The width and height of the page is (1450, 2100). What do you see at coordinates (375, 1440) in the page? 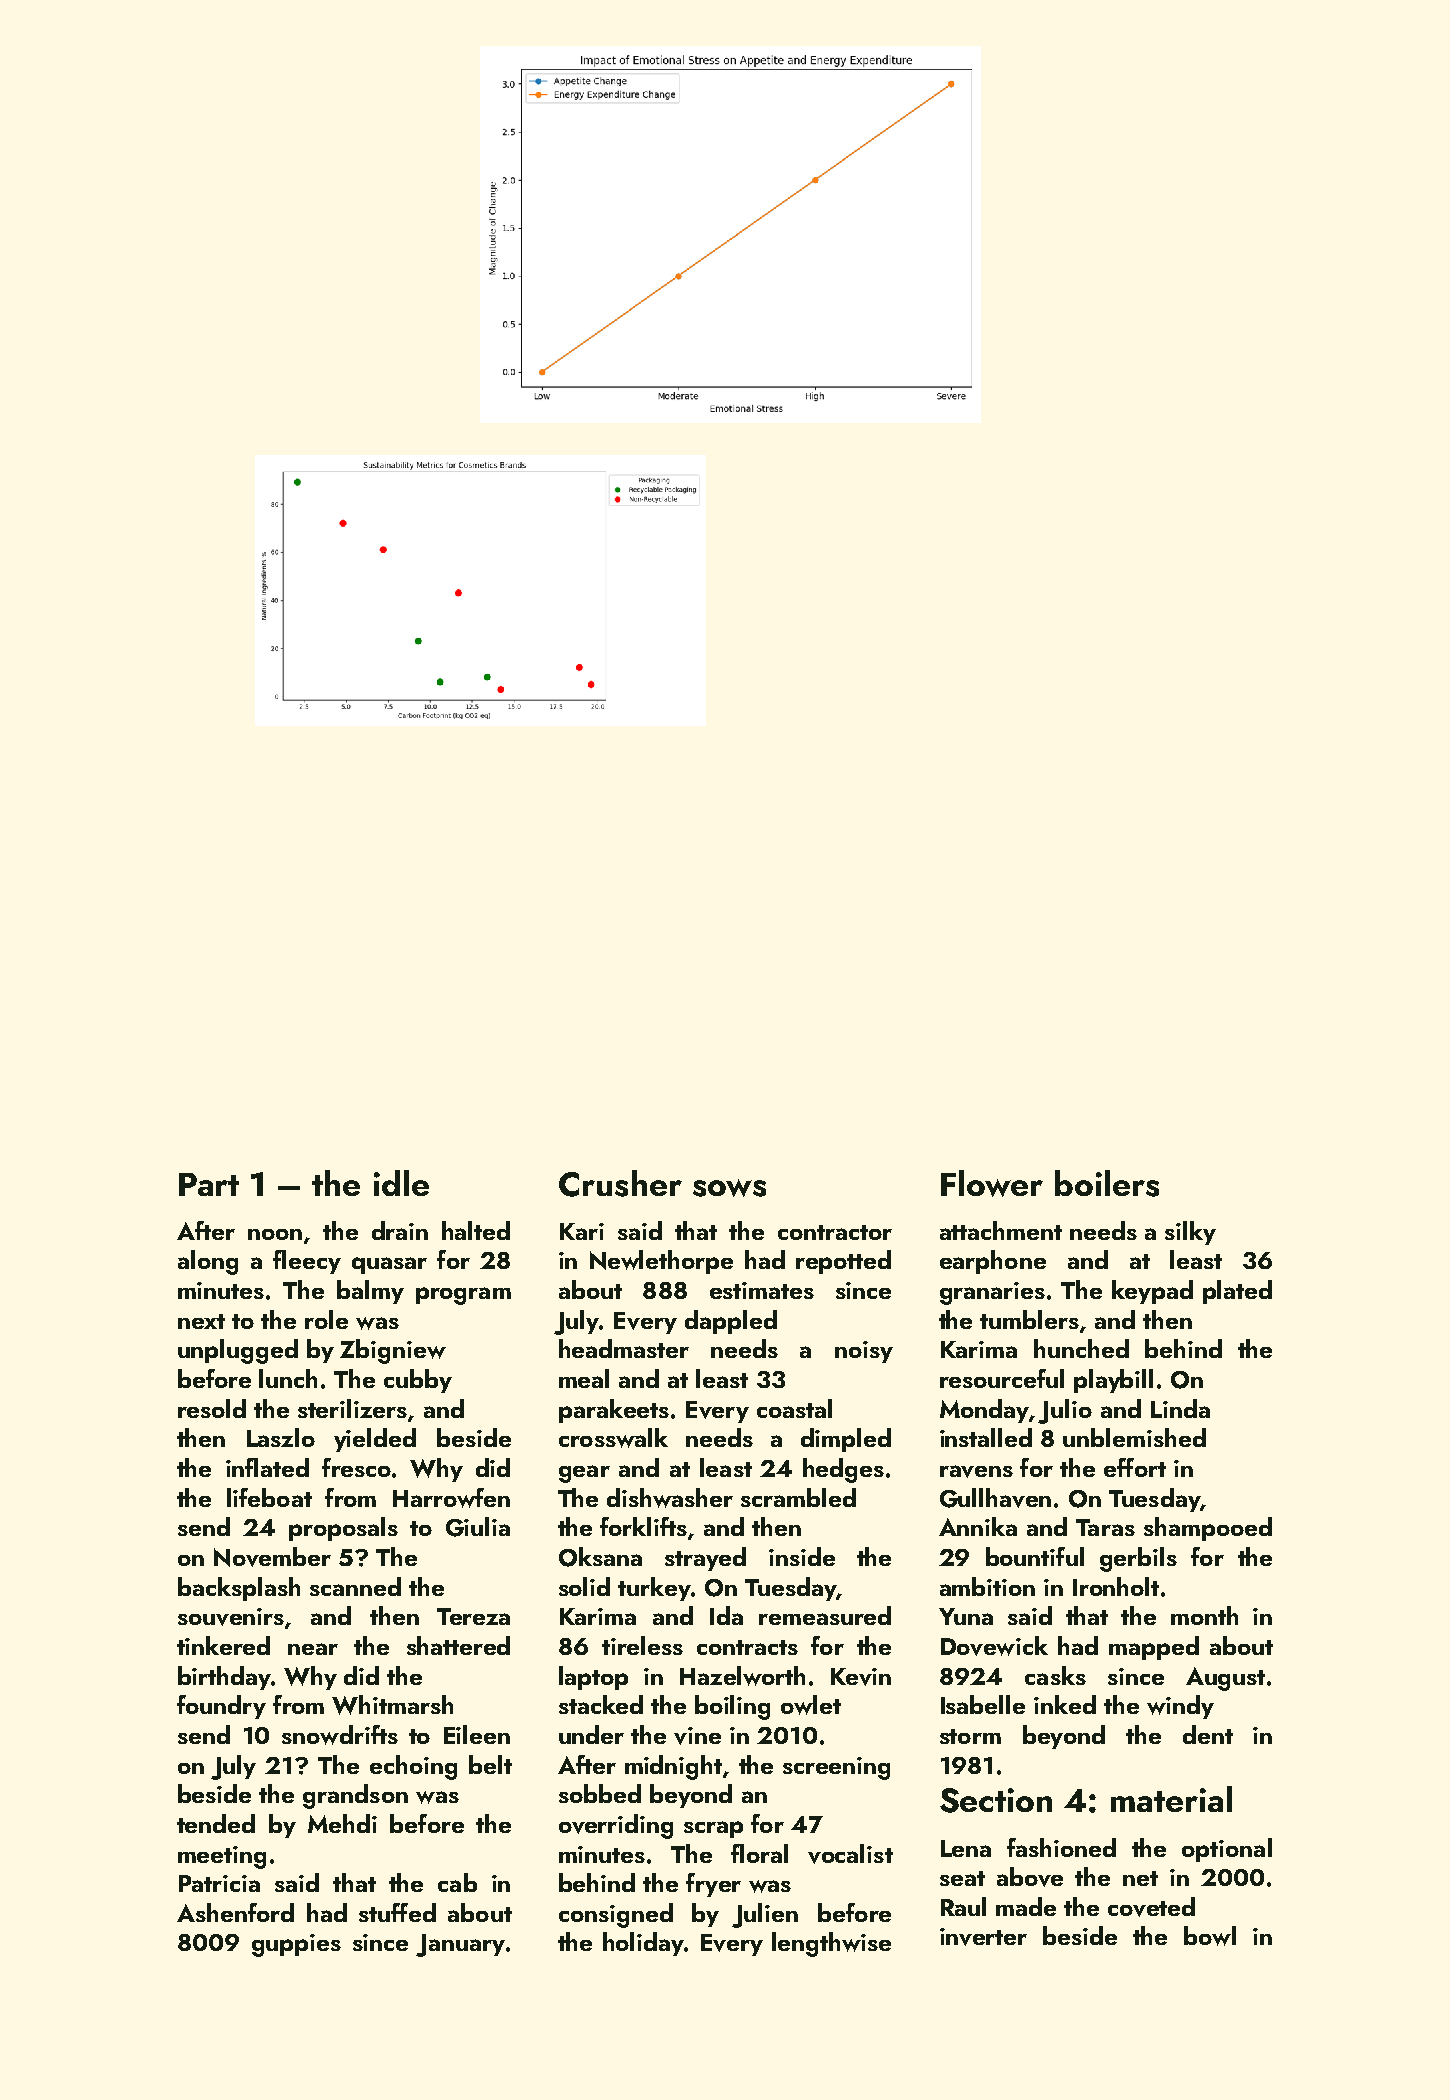
I see `yielded` at bounding box center [375, 1440].
